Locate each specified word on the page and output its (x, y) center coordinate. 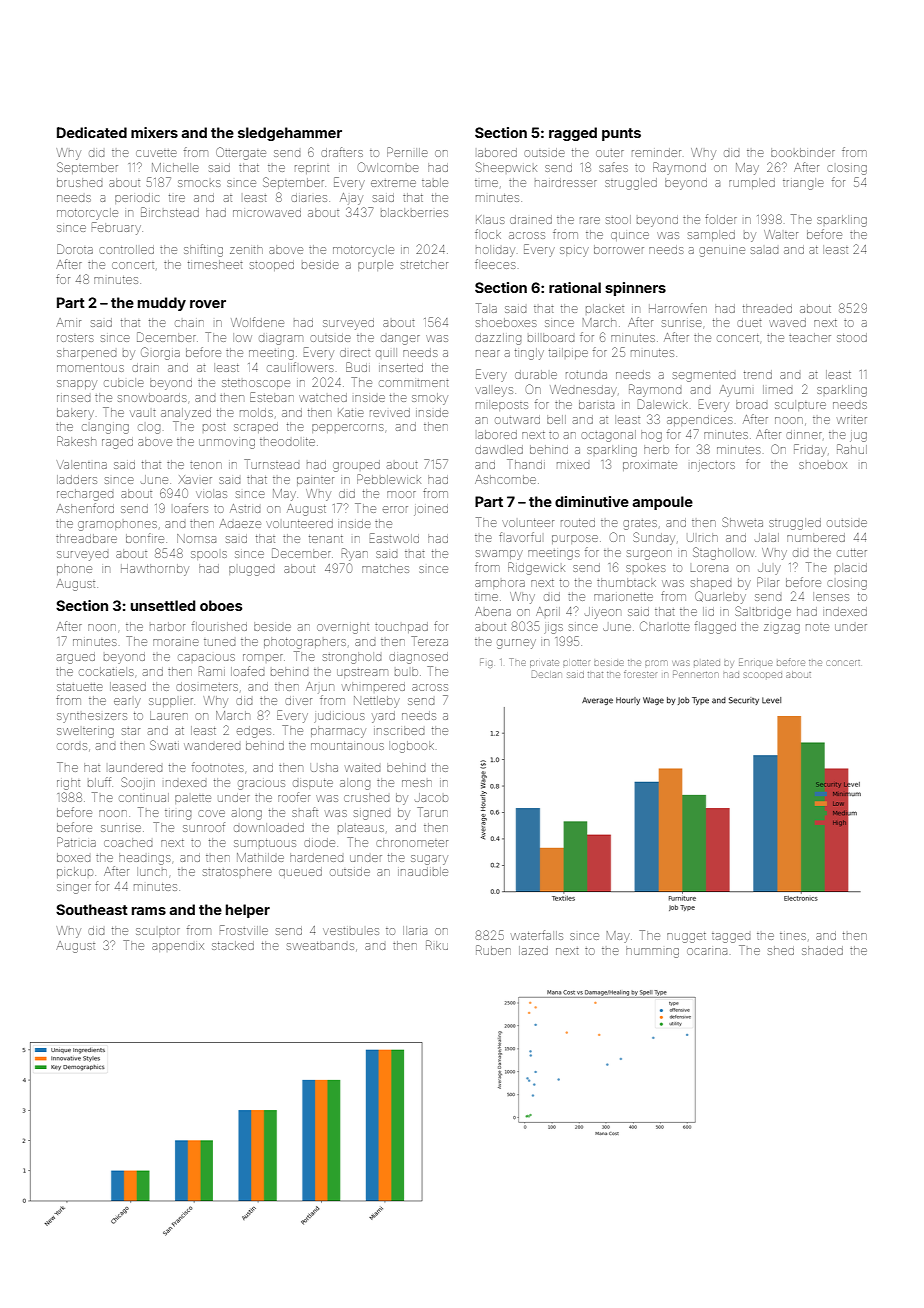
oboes (221, 605)
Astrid (245, 508)
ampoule (662, 503)
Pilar (768, 582)
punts (621, 134)
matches (385, 568)
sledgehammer (290, 134)
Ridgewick (536, 568)
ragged (573, 134)
